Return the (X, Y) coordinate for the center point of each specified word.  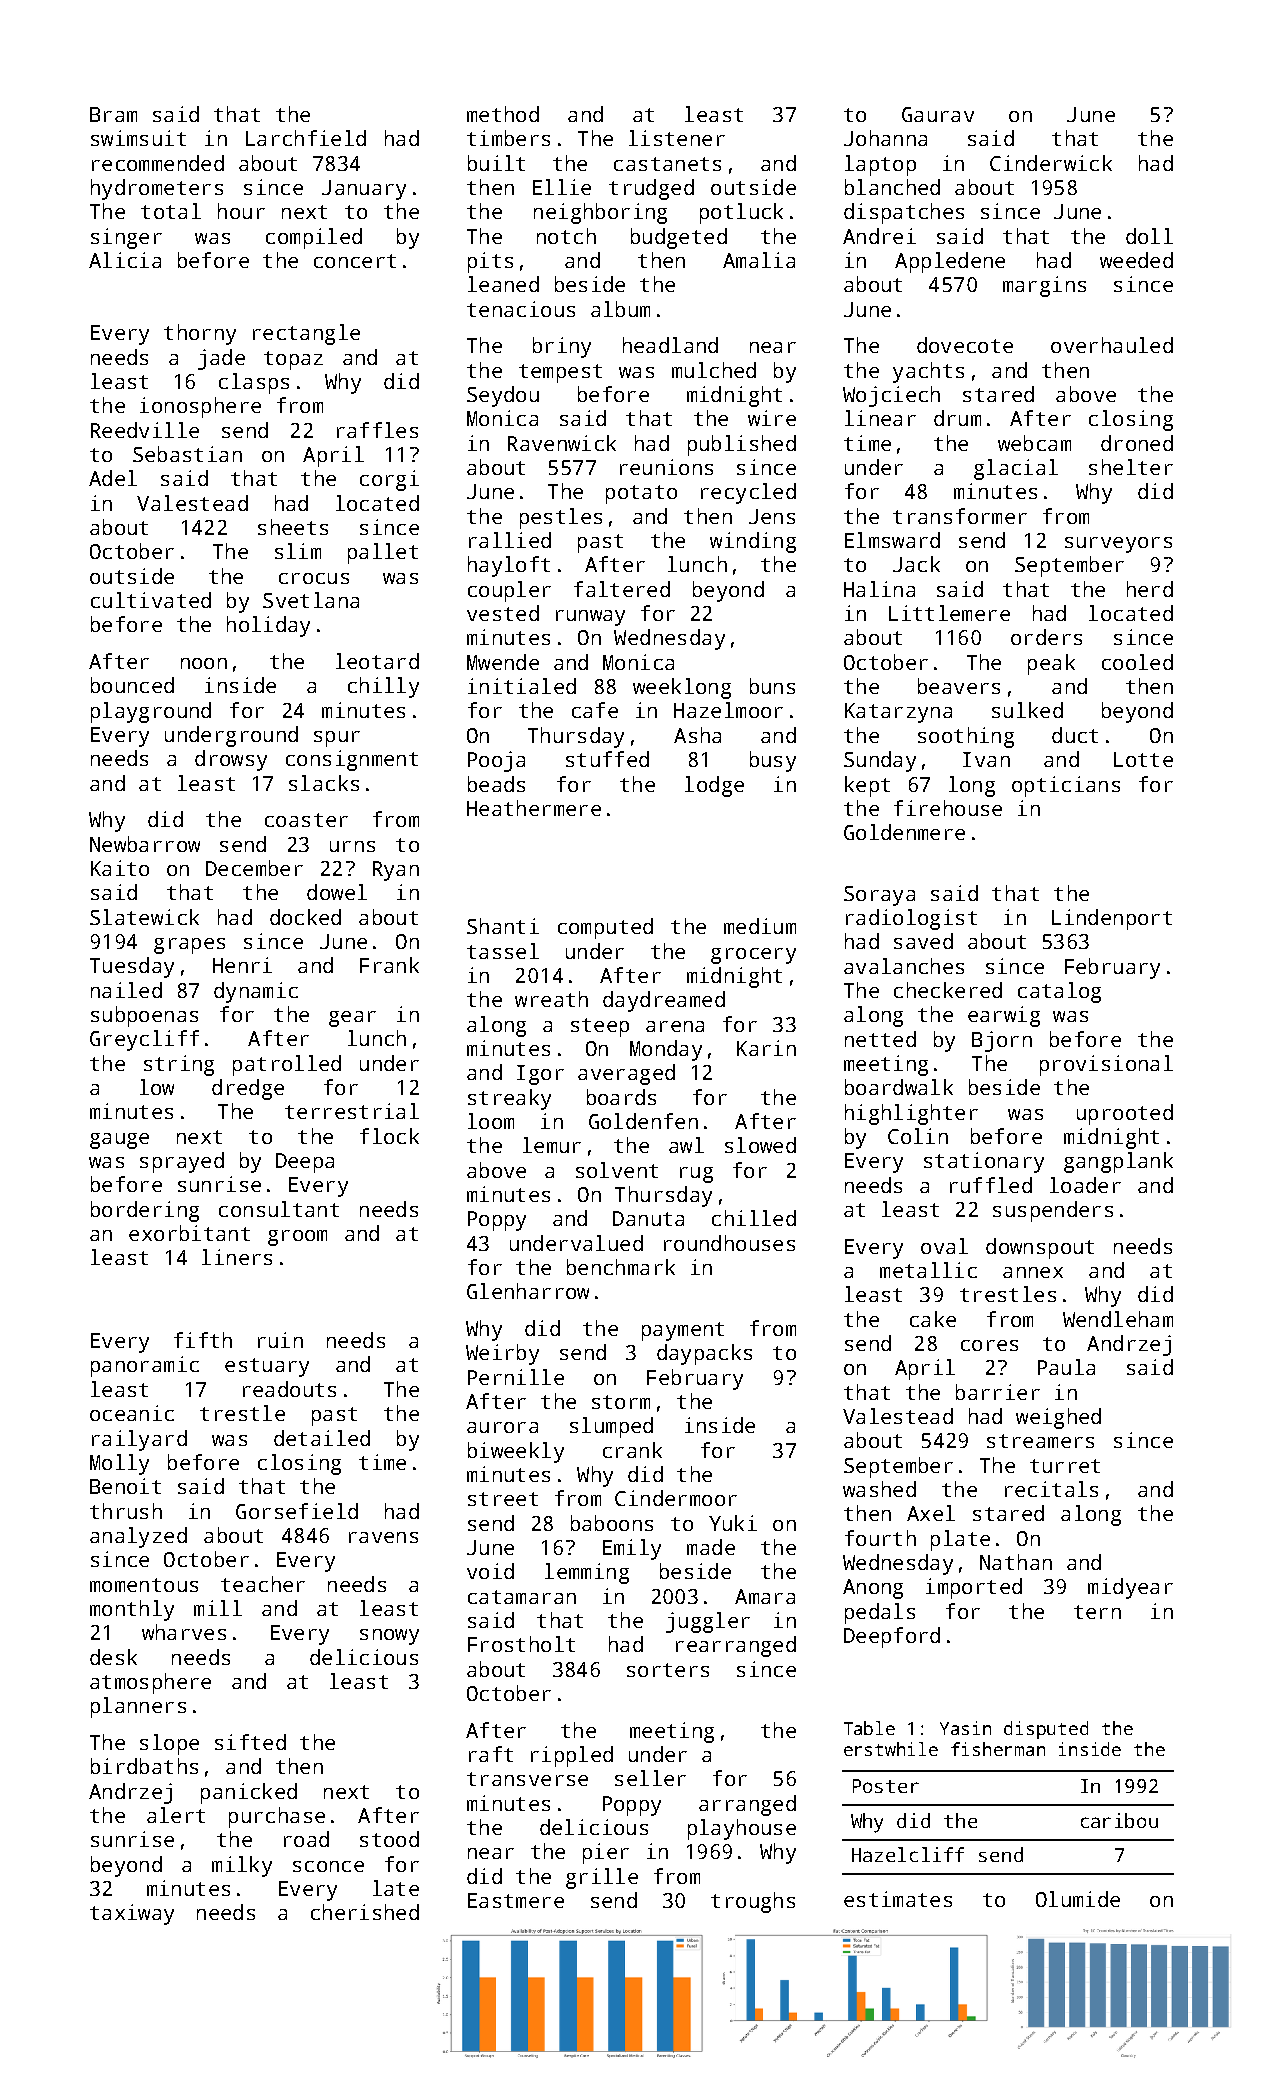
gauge (119, 1141)
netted (880, 1039)
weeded (1136, 260)
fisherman (998, 1749)
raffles (377, 430)
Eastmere (516, 1900)
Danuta (648, 1218)
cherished (365, 1912)
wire (772, 418)
